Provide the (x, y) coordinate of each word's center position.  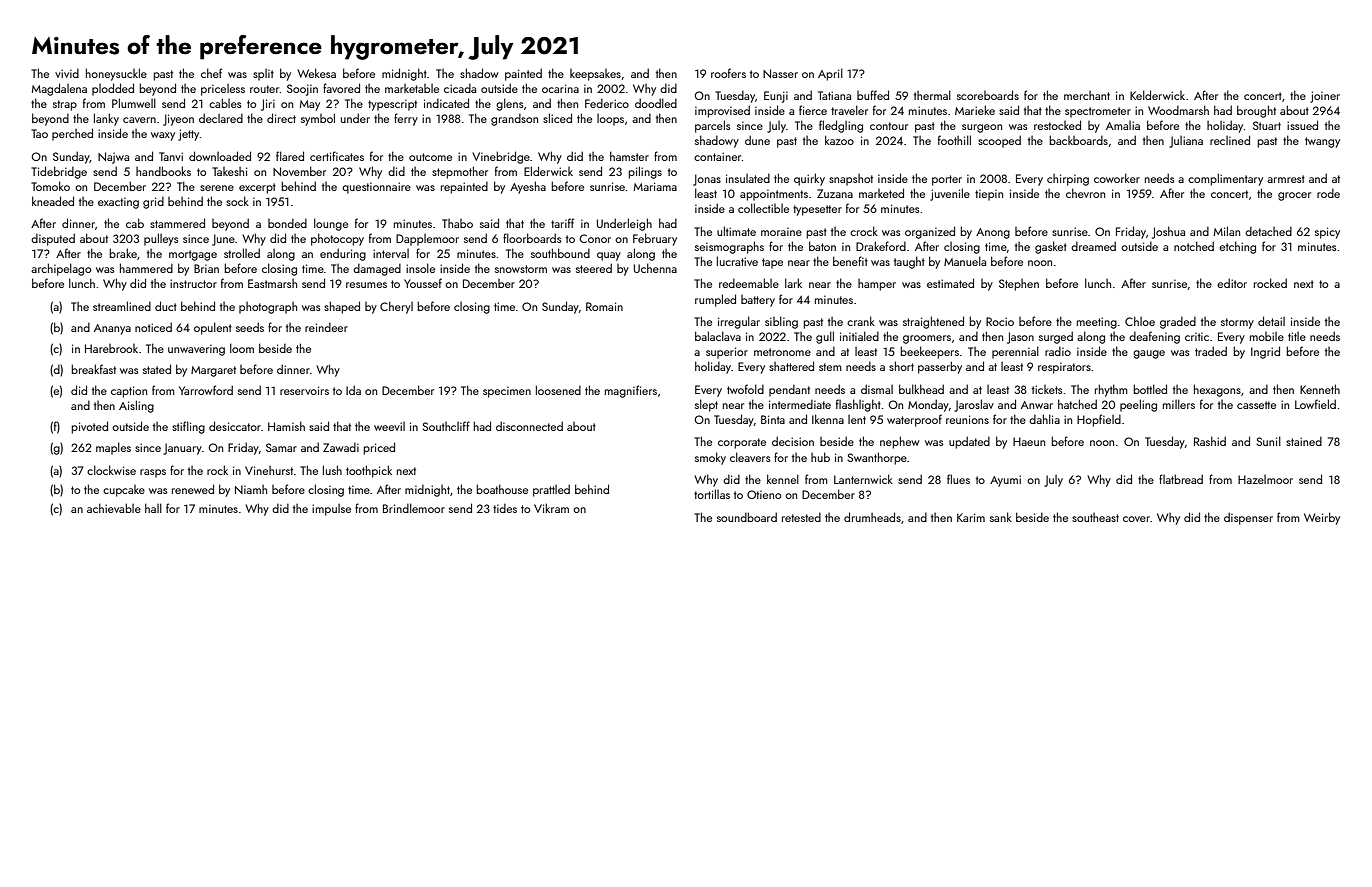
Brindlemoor (414, 508)
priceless (223, 90)
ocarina (560, 88)
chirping (1068, 180)
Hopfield (1099, 420)
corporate (742, 443)
